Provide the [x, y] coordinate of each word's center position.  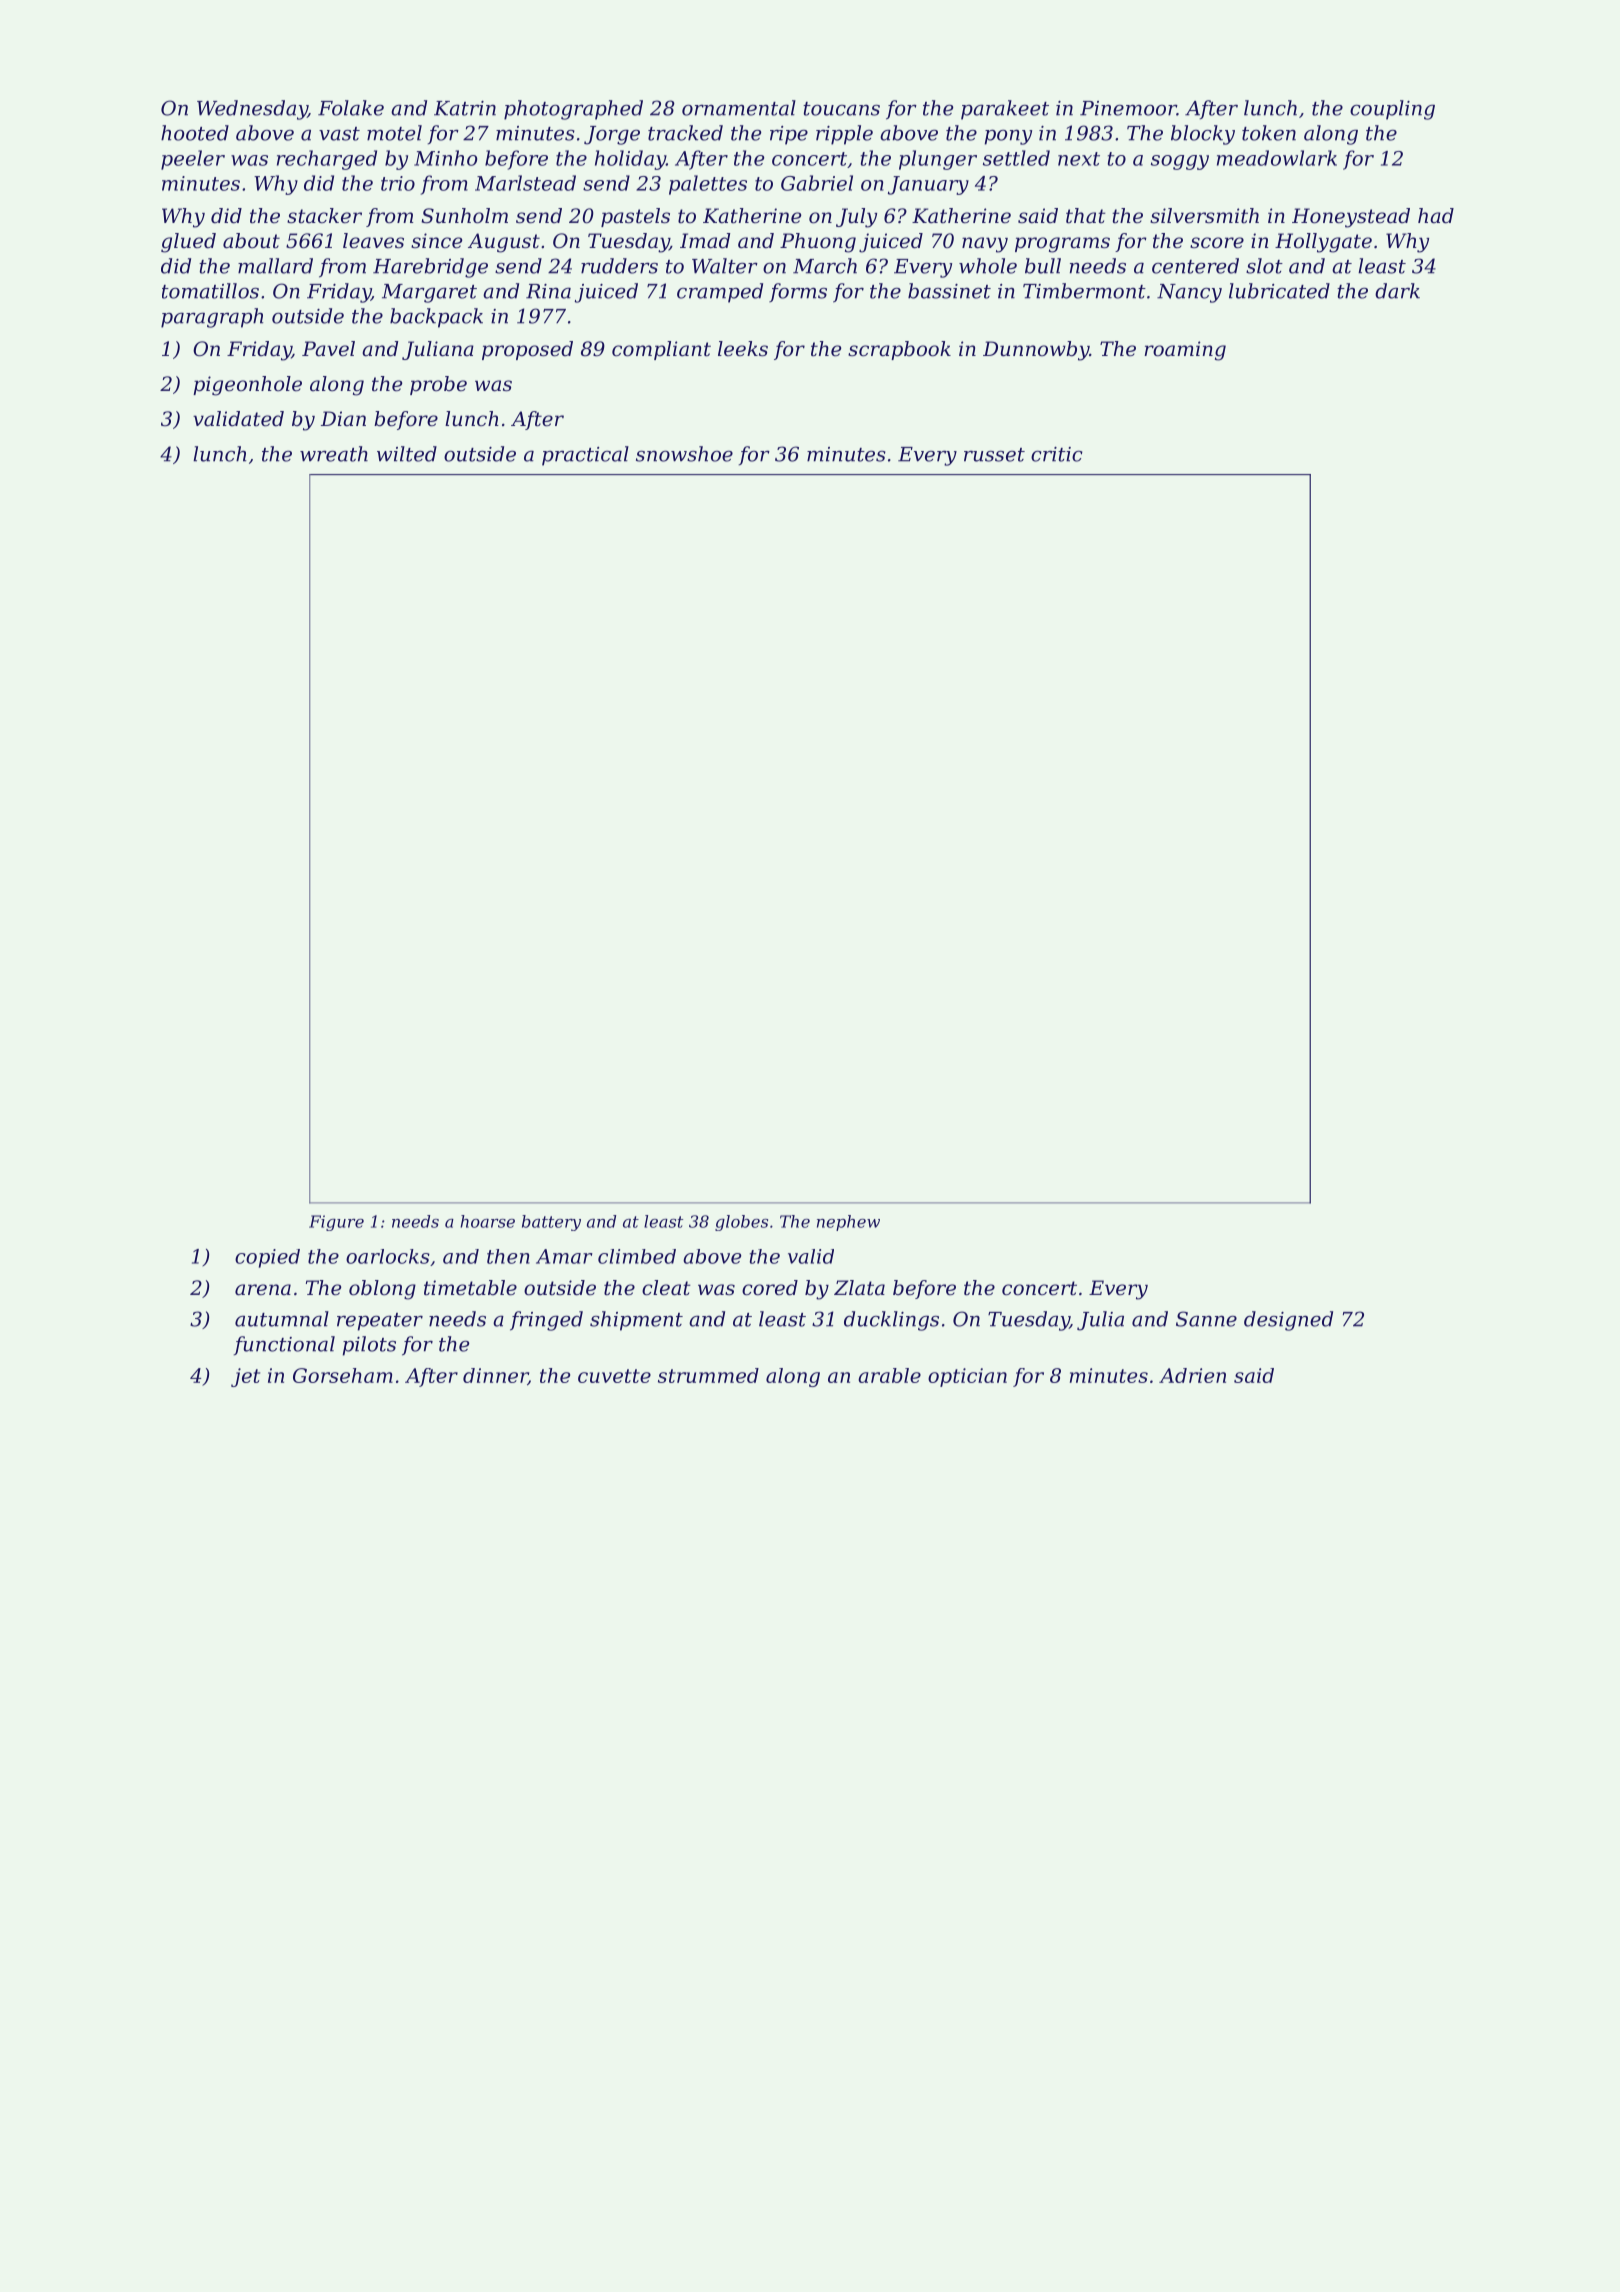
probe [438, 385]
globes [741, 1223]
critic [1057, 454]
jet [245, 1377]
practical [585, 456]
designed [1288, 1321]
